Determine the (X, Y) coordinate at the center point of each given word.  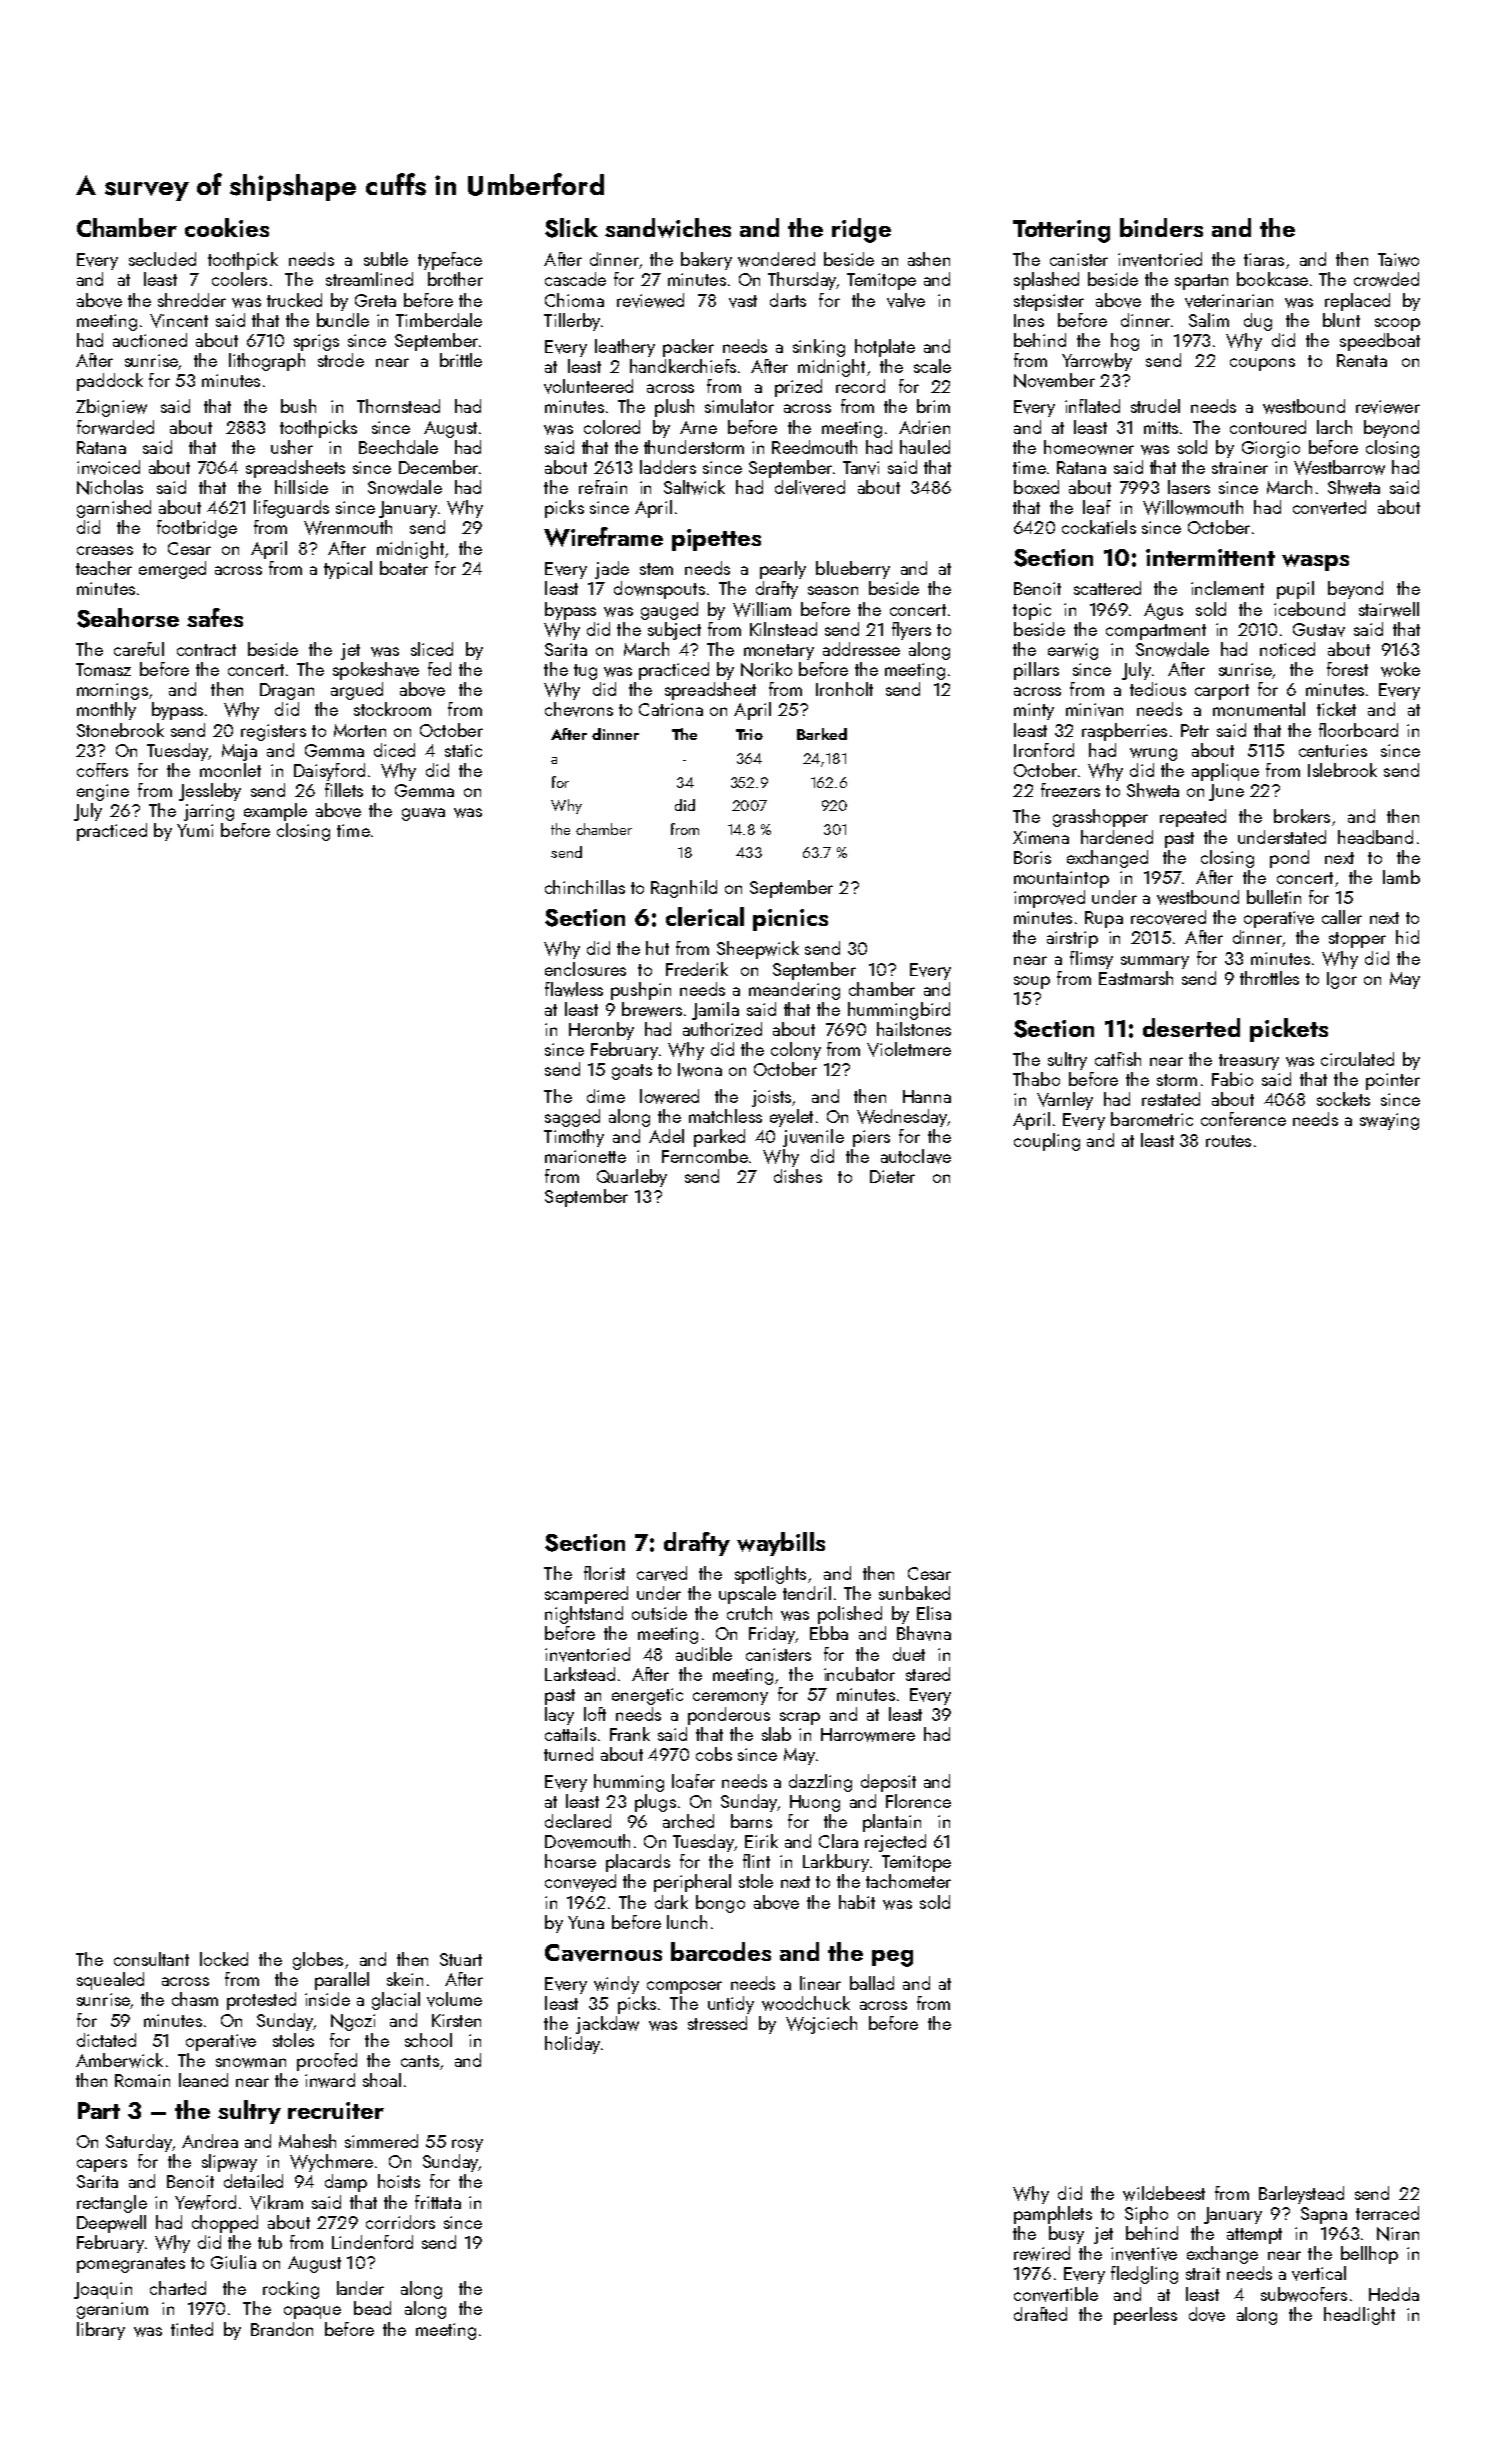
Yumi (195, 830)
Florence (918, 1801)
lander (360, 2288)
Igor (1342, 980)
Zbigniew (111, 408)
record (860, 386)
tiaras (1264, 259)
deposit (888, 1783)
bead (372, 2308)
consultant (151, 1959)
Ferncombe (705, 1156)
